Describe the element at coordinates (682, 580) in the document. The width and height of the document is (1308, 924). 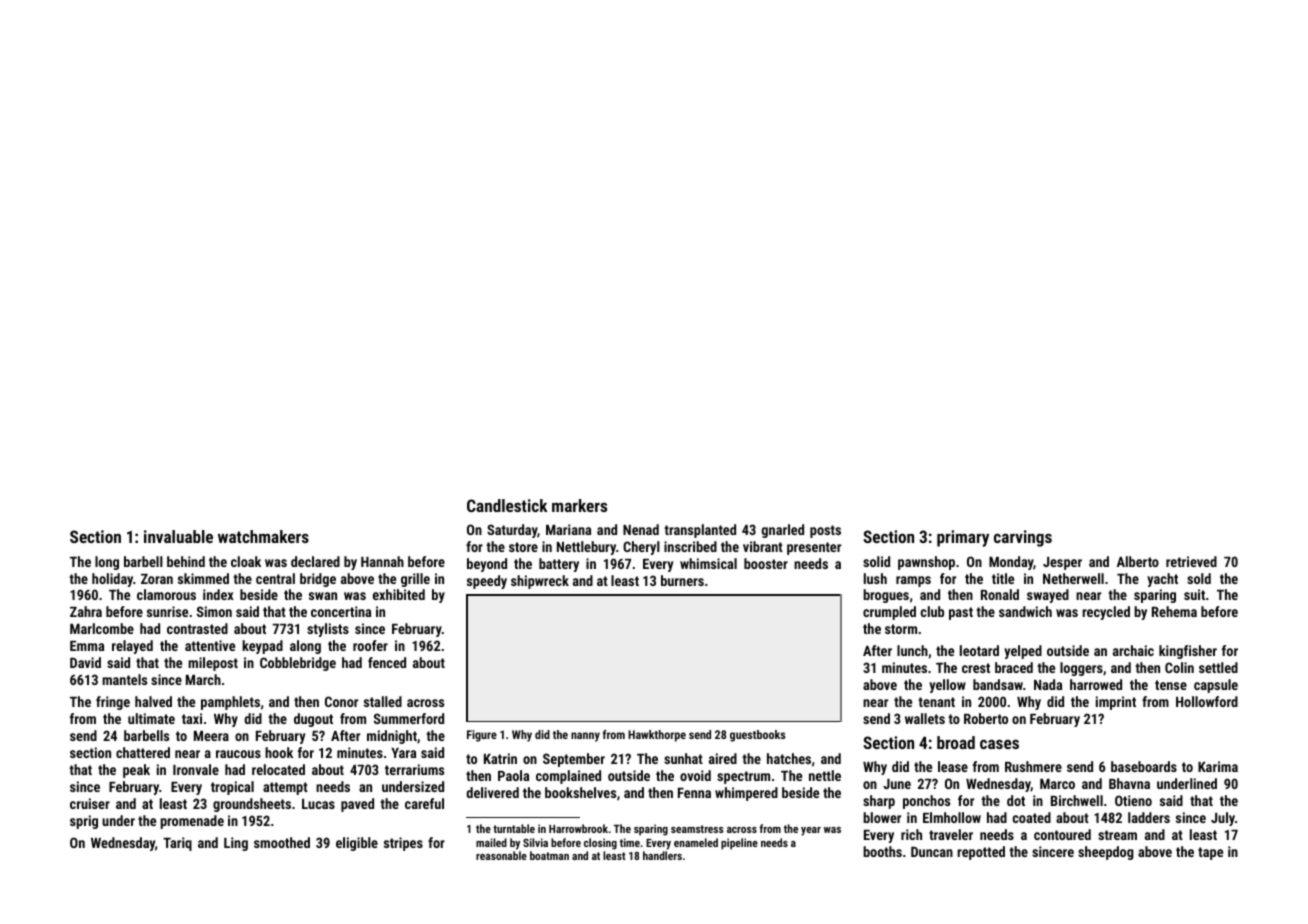
I see `burners` at that location.
